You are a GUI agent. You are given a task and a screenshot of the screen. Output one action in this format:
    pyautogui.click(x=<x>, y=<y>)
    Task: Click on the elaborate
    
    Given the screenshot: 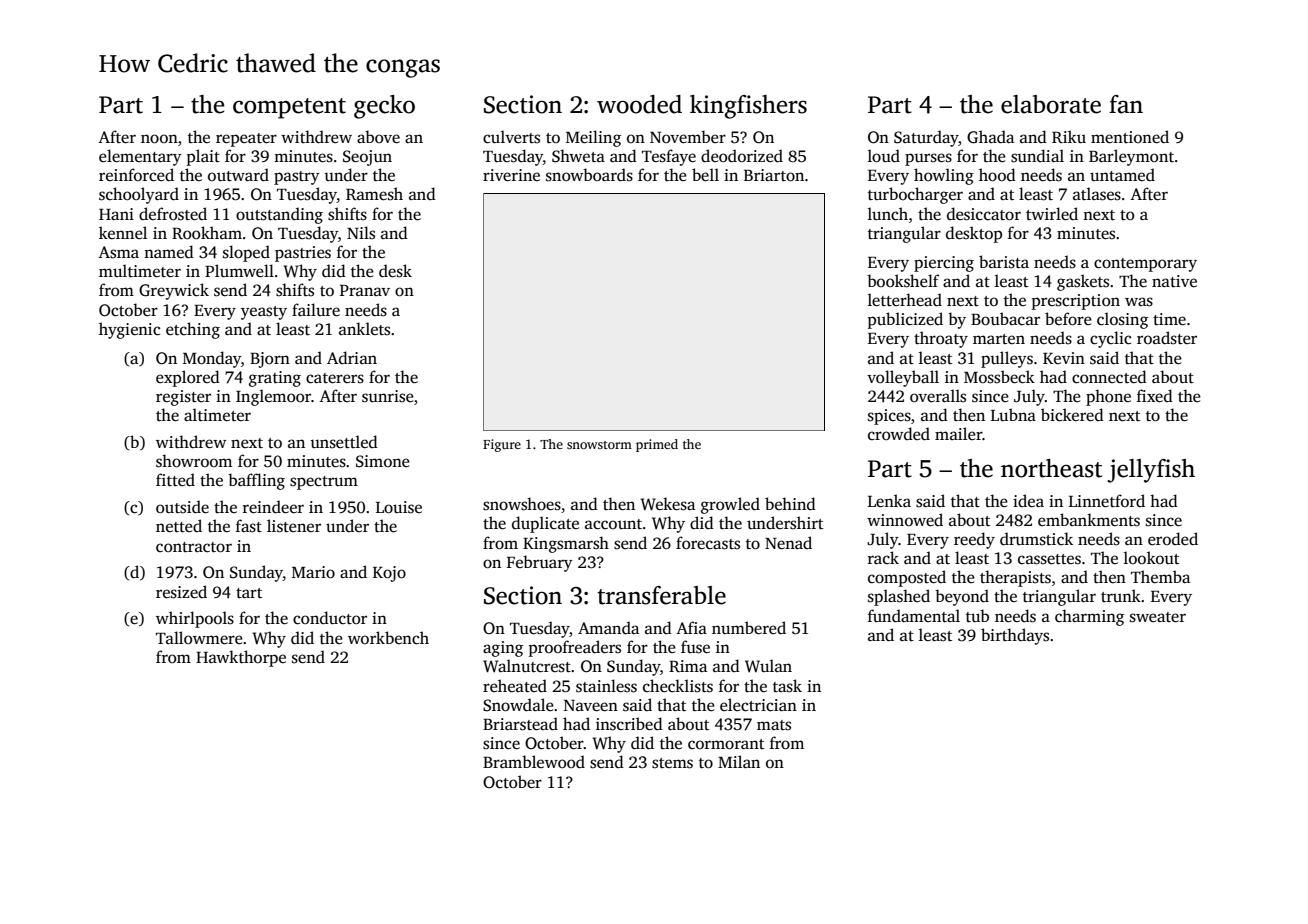 What is the action you would take?
    pyautogui.click(x=1051, y=104)
